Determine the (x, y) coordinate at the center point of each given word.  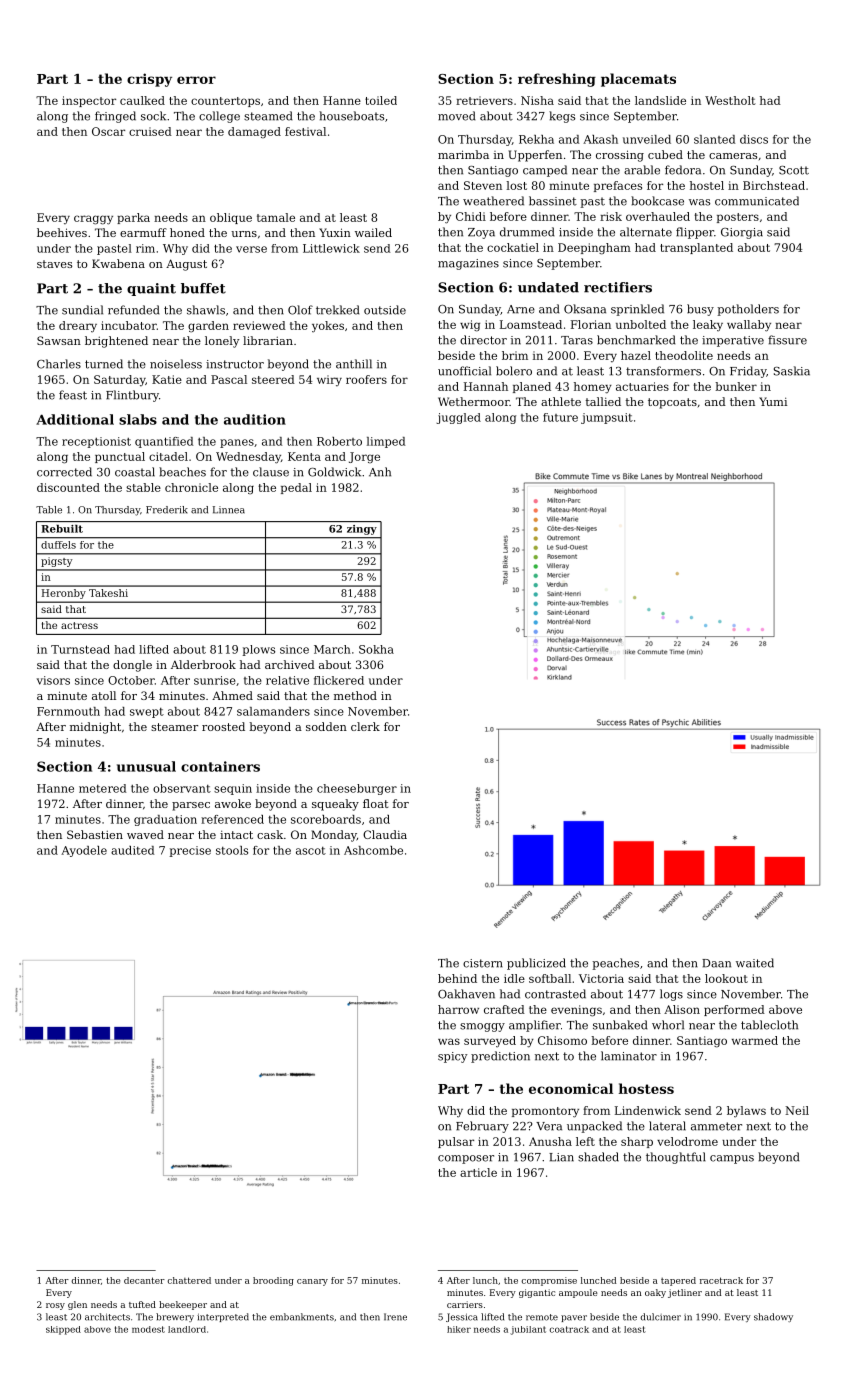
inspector (89, 101)
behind (457, 978)
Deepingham (594, 249)
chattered (189, 1280)
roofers (366, 379)
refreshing (557, 80)
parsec (191, 806)
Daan (716, 963)
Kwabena (118, 263)
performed (734, 1010)
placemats (638, 80)
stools (232, 850)
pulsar (456, 1142)
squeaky (335, 805)
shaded (598, 1157)
